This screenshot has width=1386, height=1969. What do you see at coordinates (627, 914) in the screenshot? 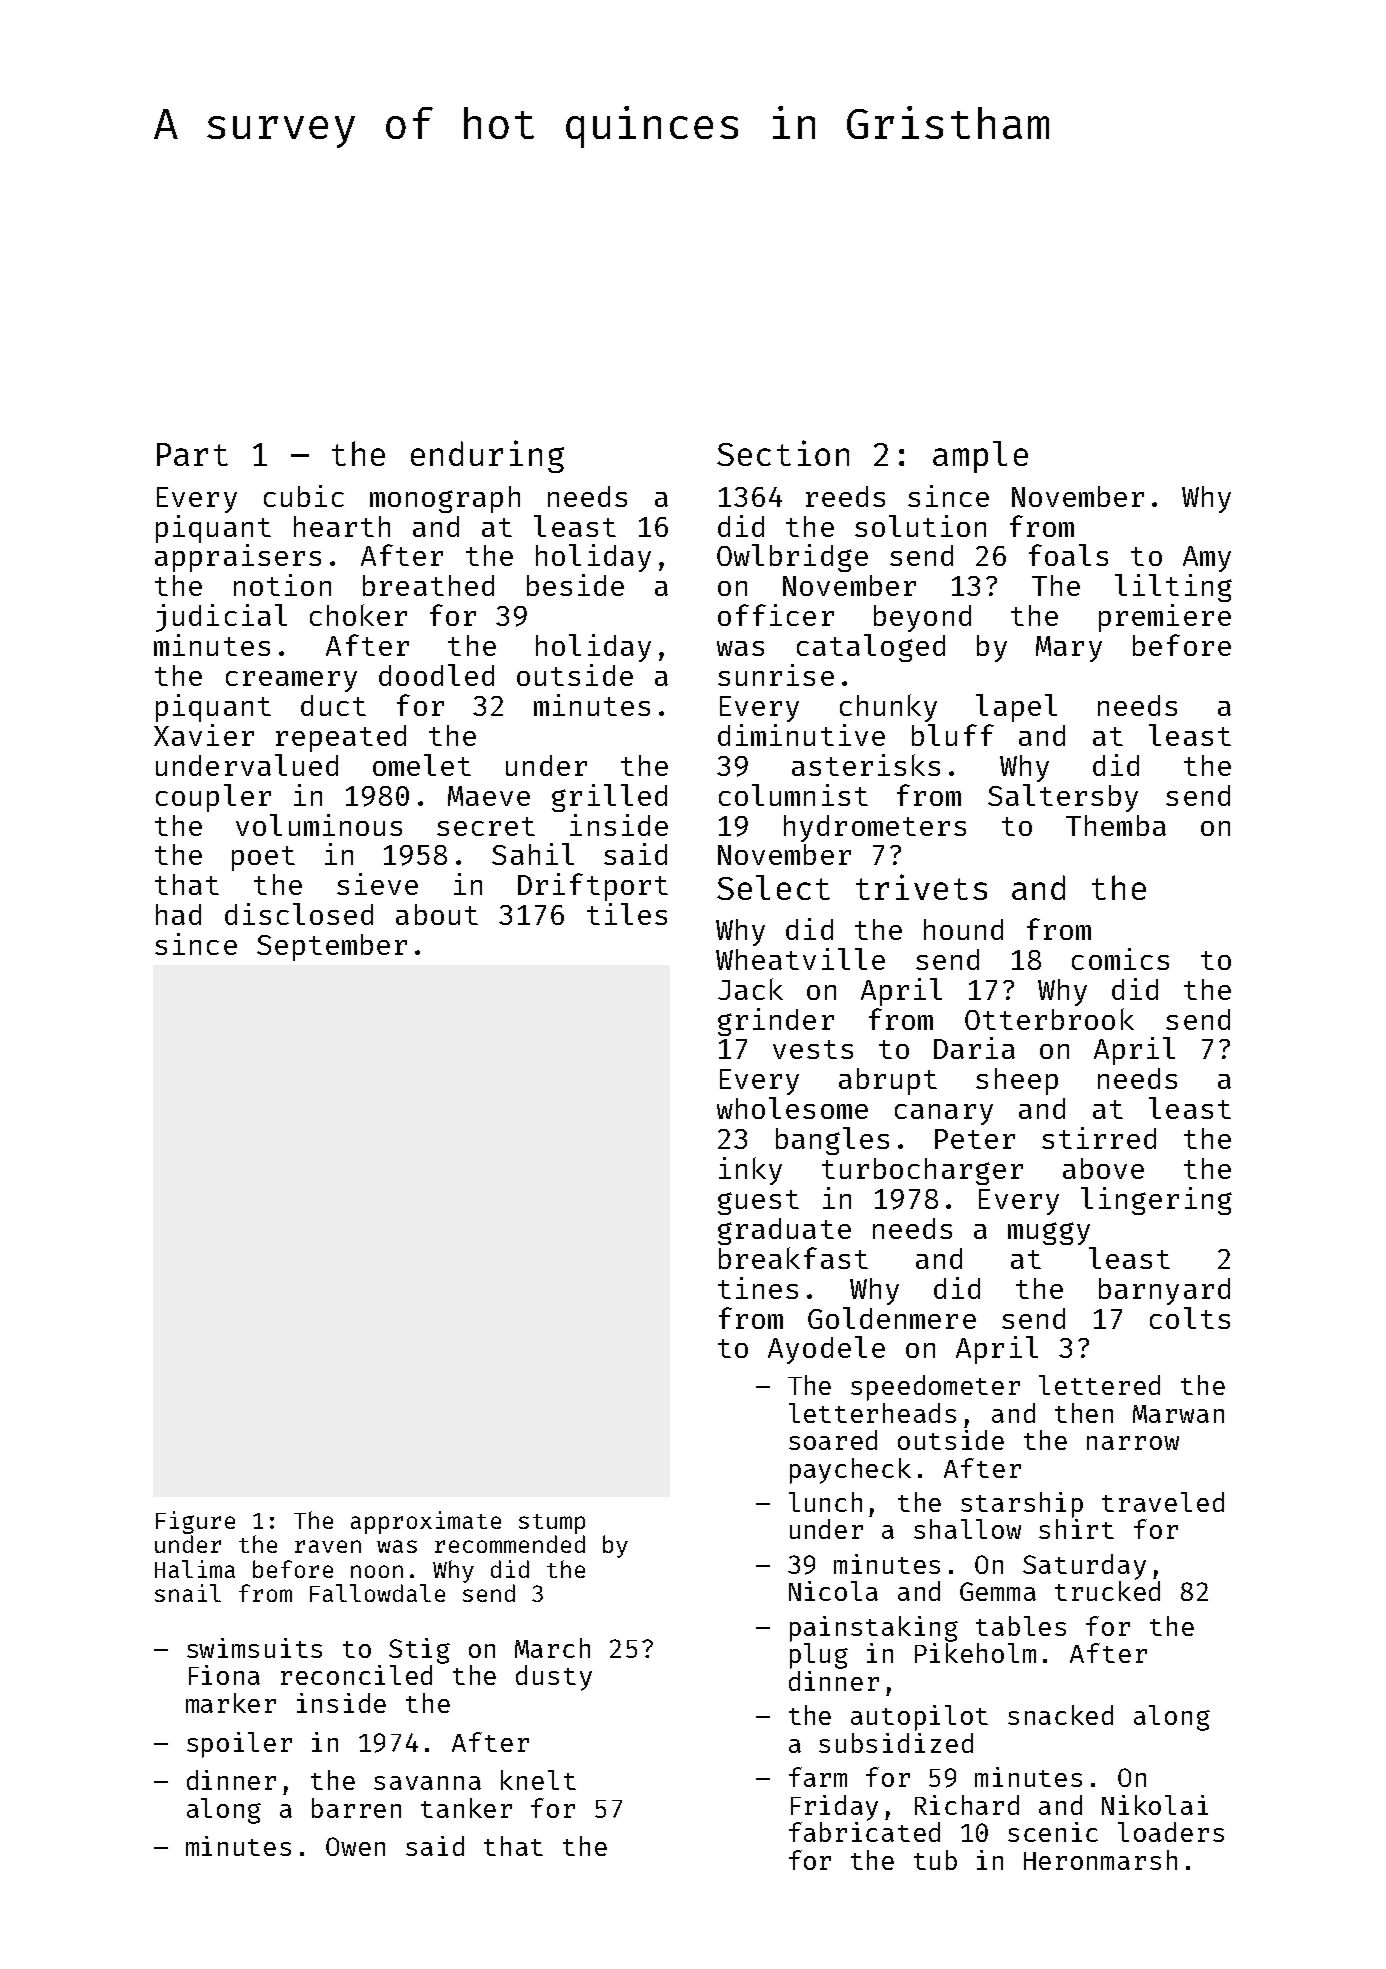
I see `tiles` at bounding box center [627, 914].
